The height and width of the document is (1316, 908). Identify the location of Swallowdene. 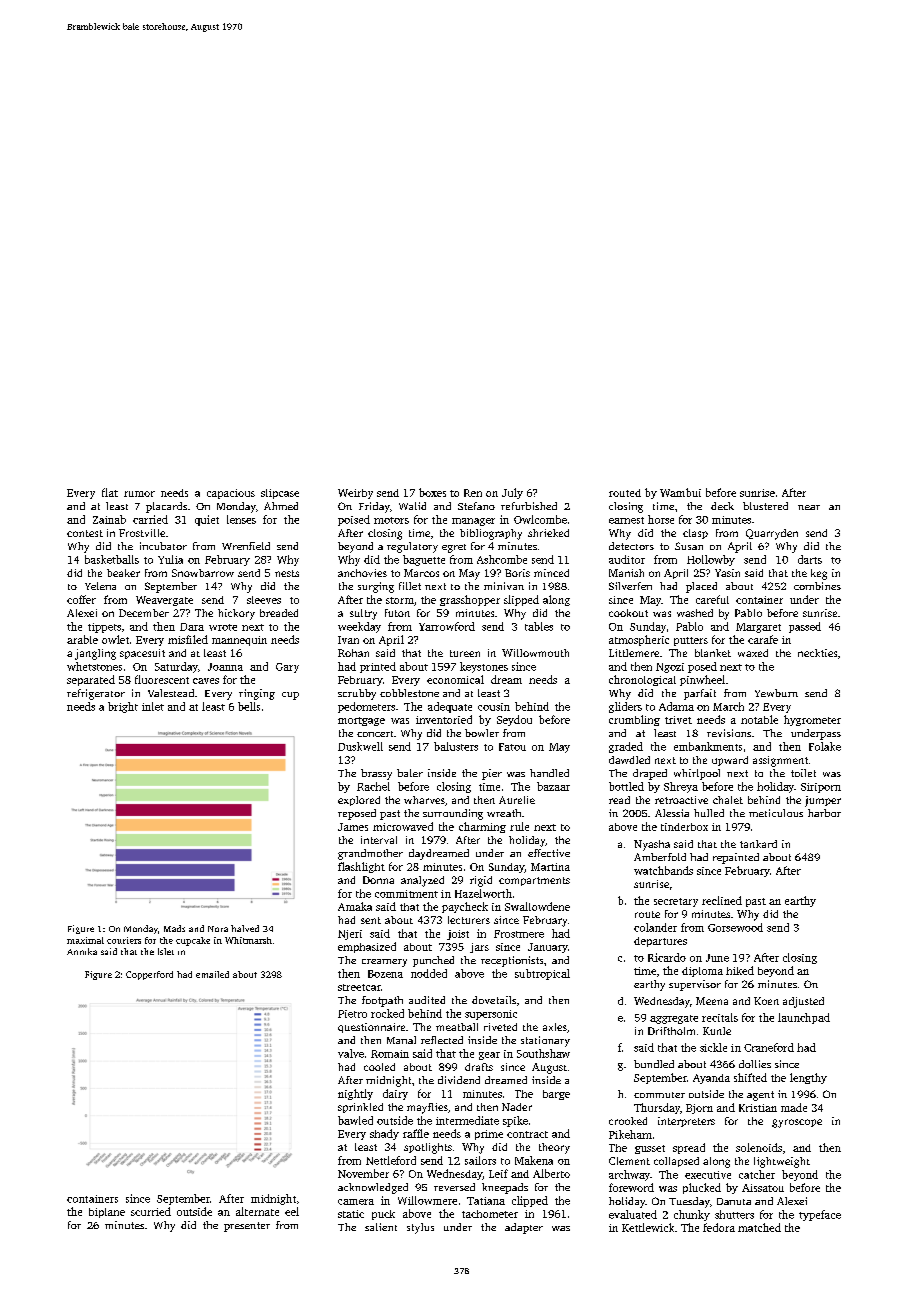
(537, 906).
